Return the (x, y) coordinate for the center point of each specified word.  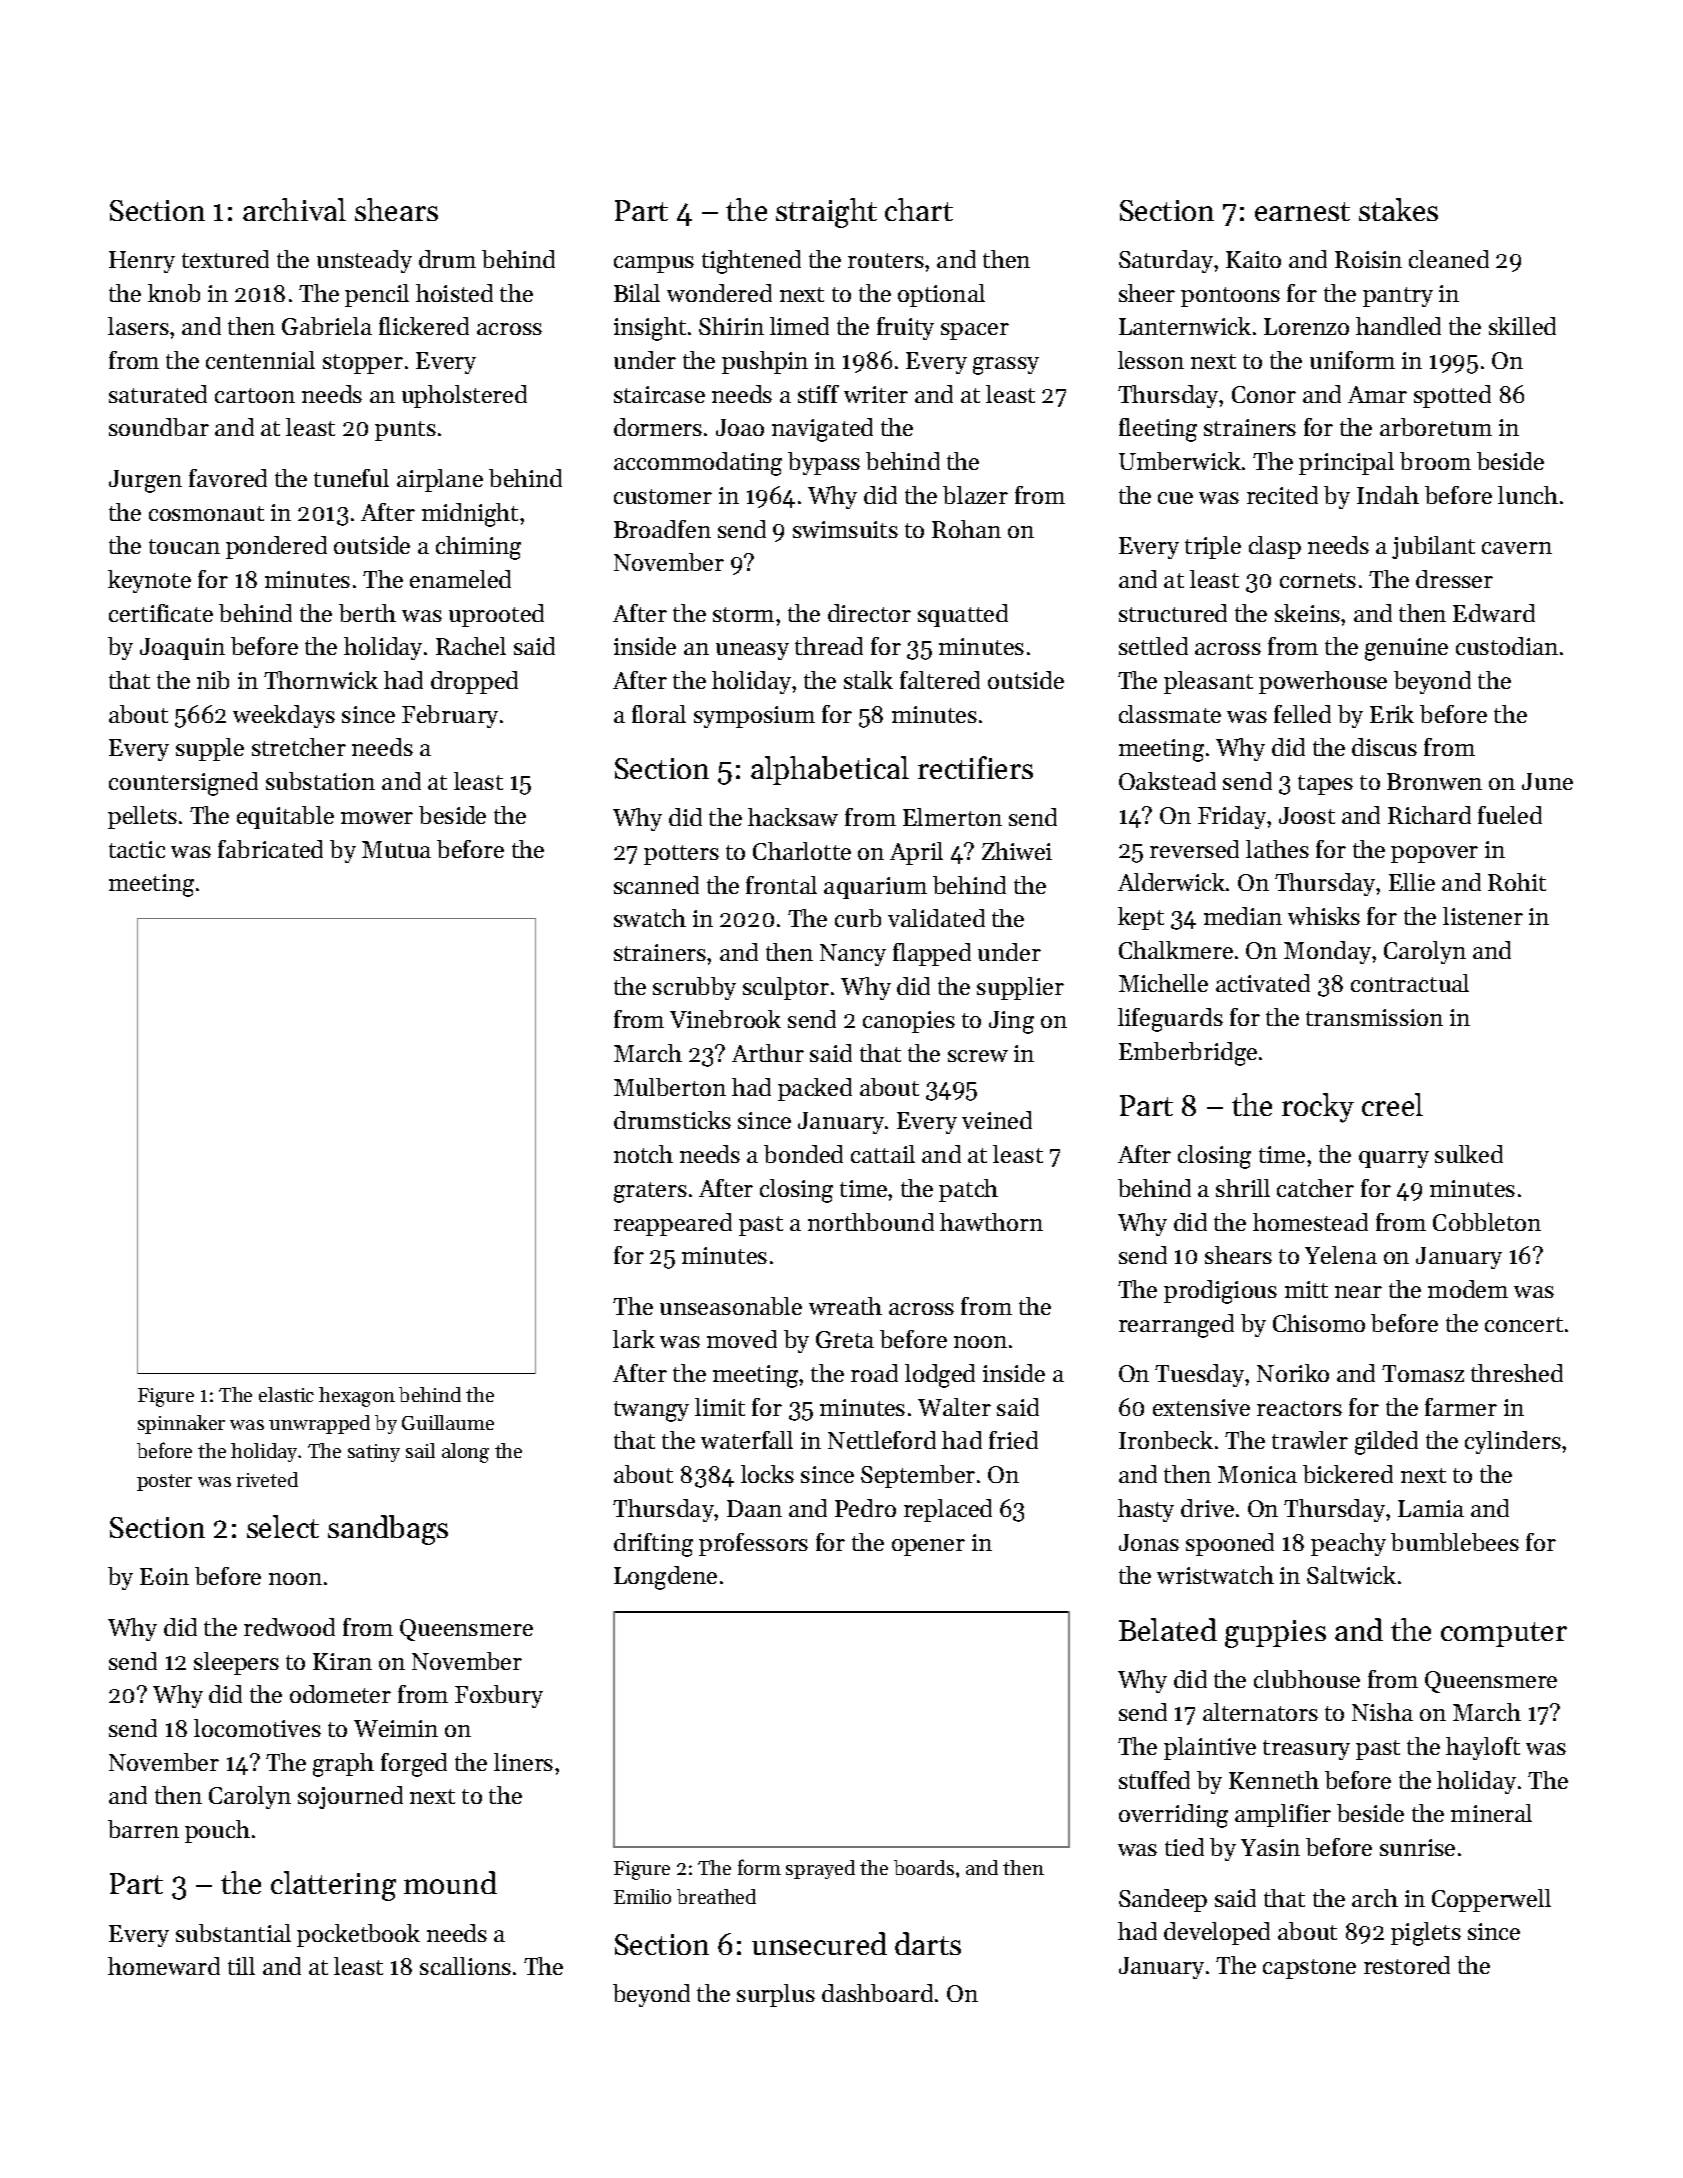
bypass (824, 463)
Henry (142, 262)
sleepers (236, 1663)
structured (1173, 613)
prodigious (1220, 1292)
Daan (754, 1508)
